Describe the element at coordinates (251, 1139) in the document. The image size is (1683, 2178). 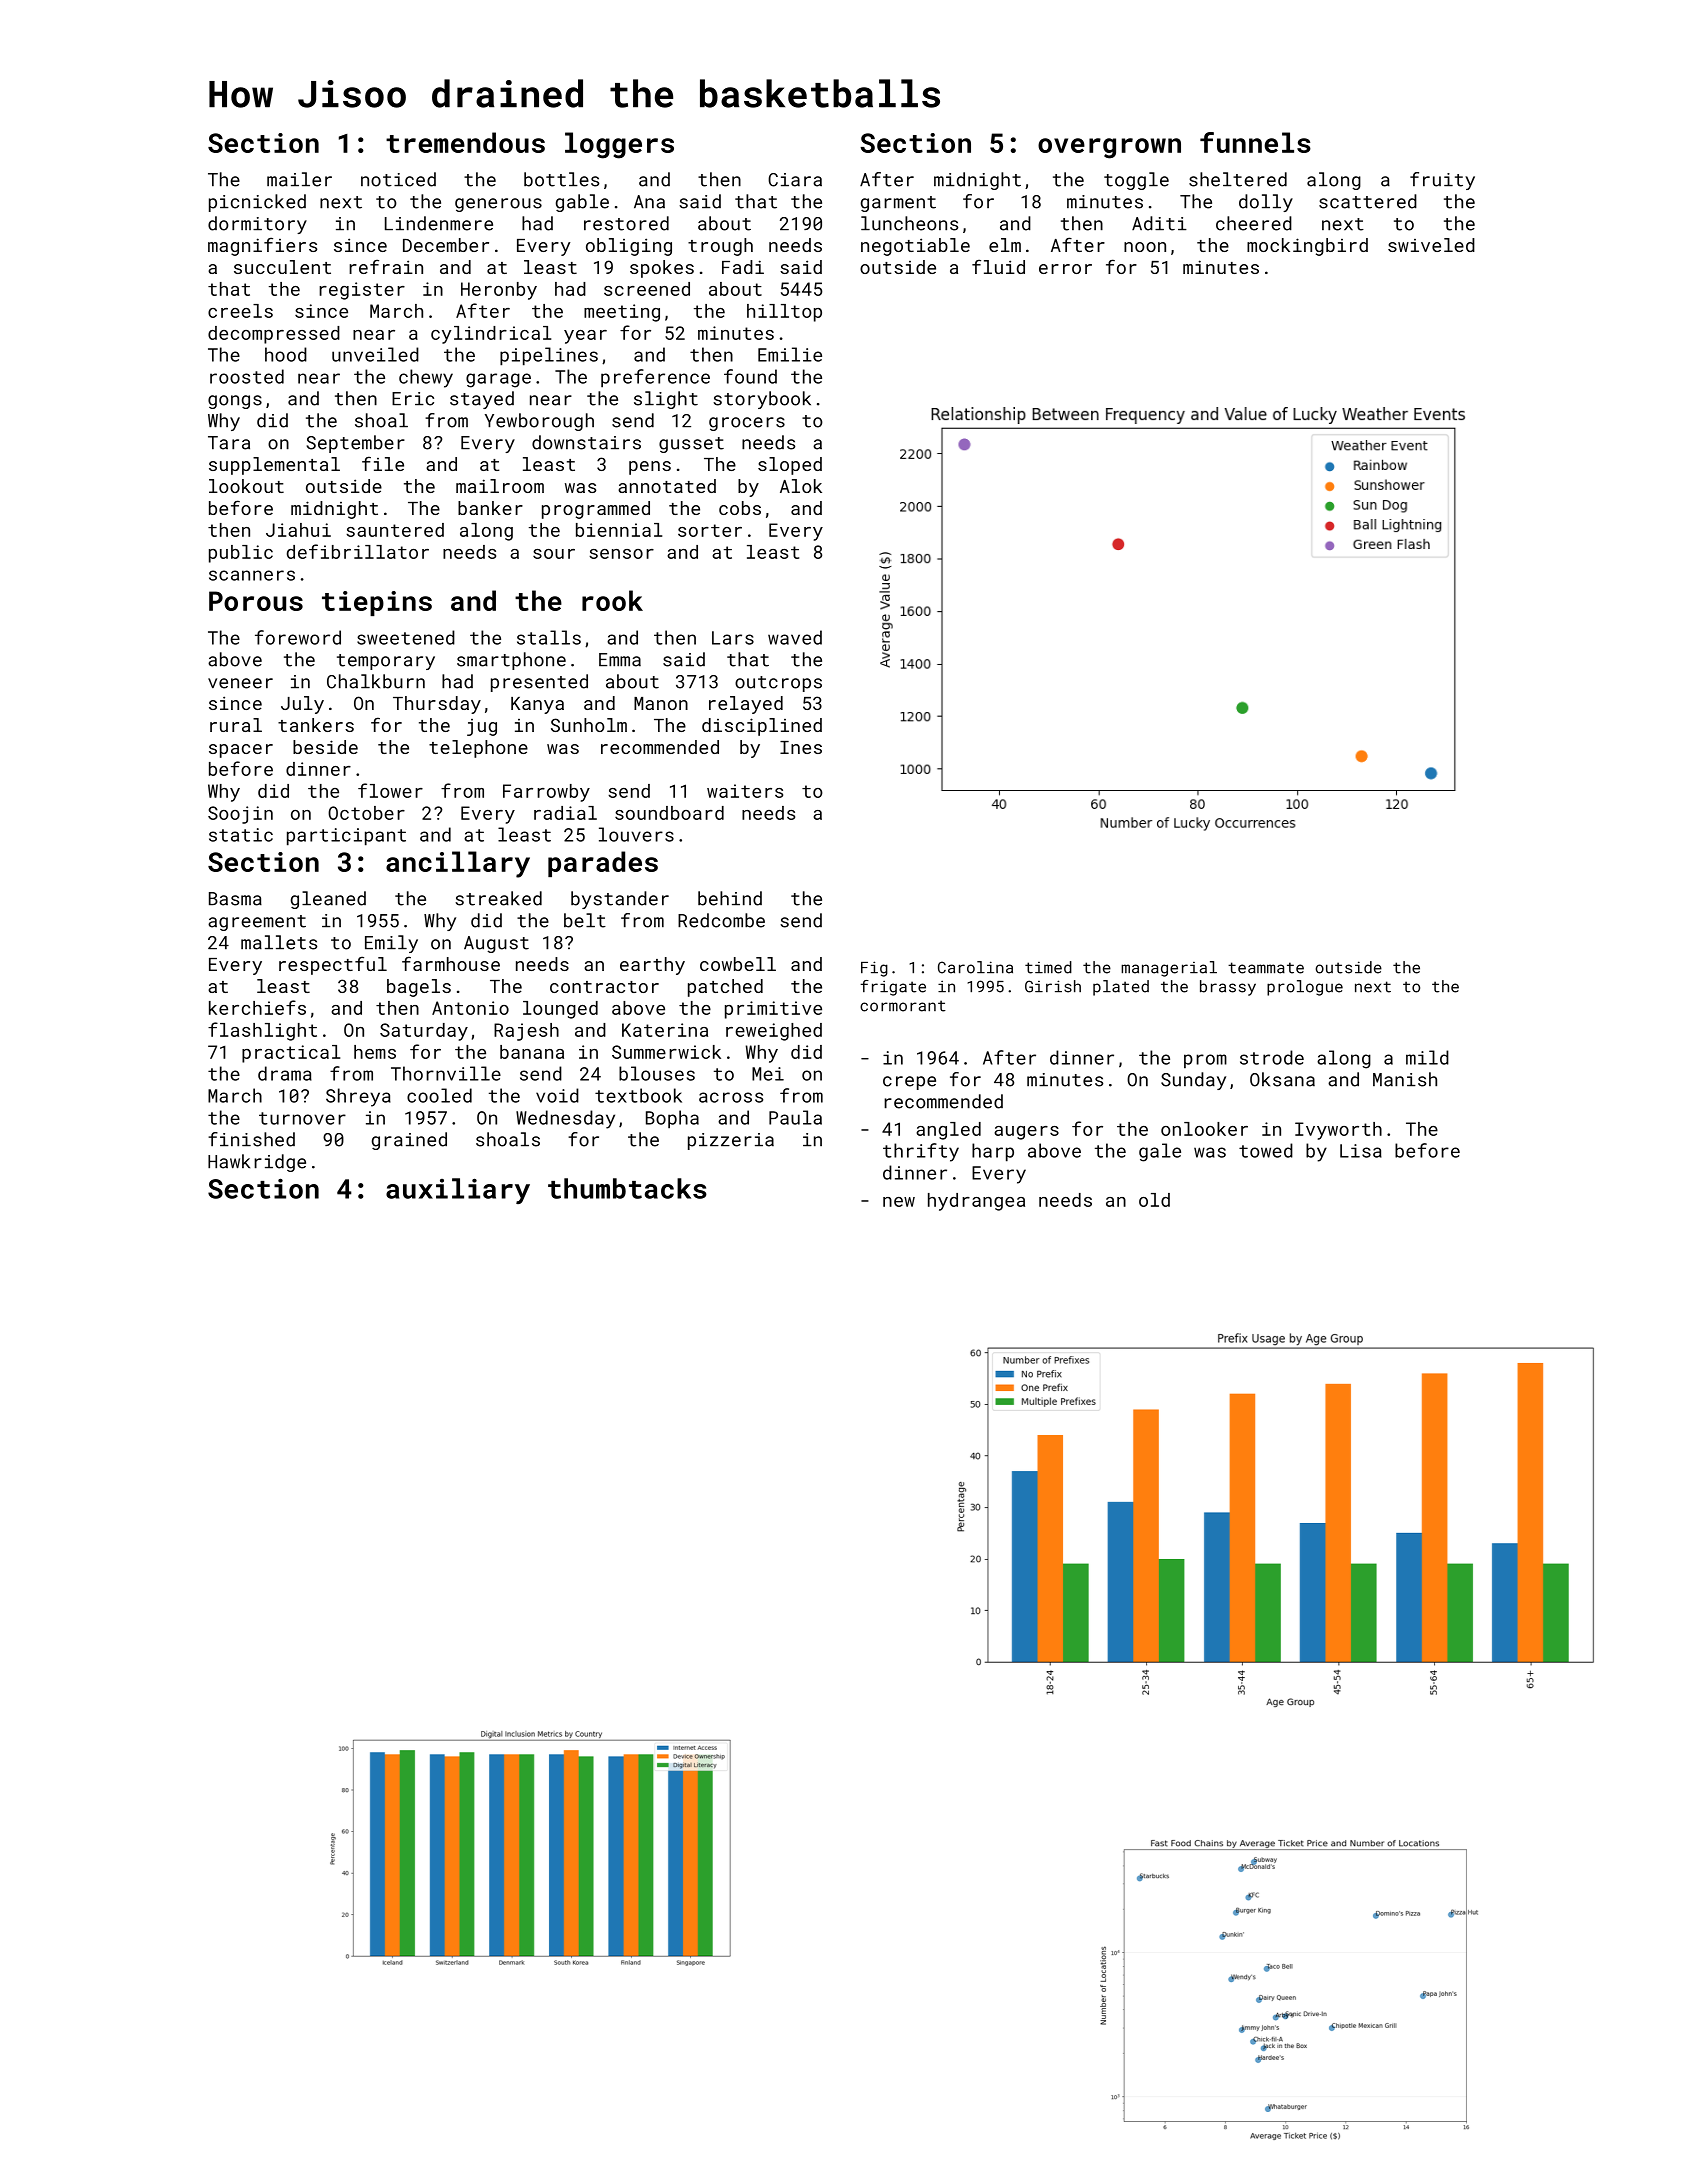
I see `finished` at that location.
